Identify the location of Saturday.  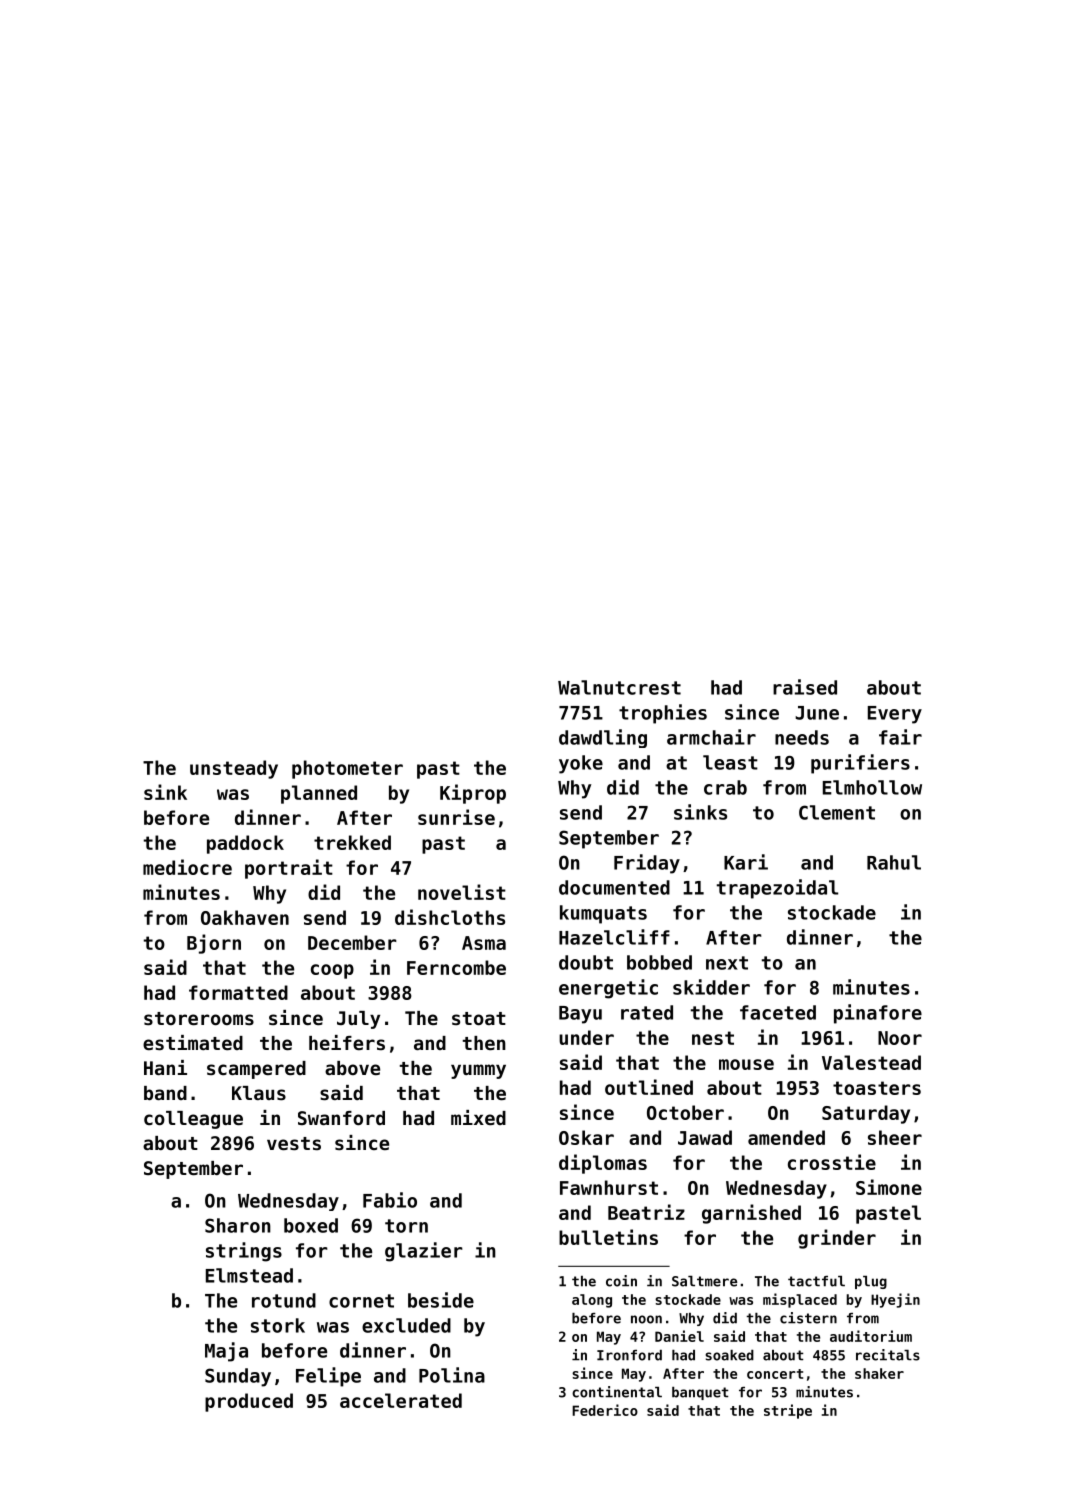
(866, 1114).
